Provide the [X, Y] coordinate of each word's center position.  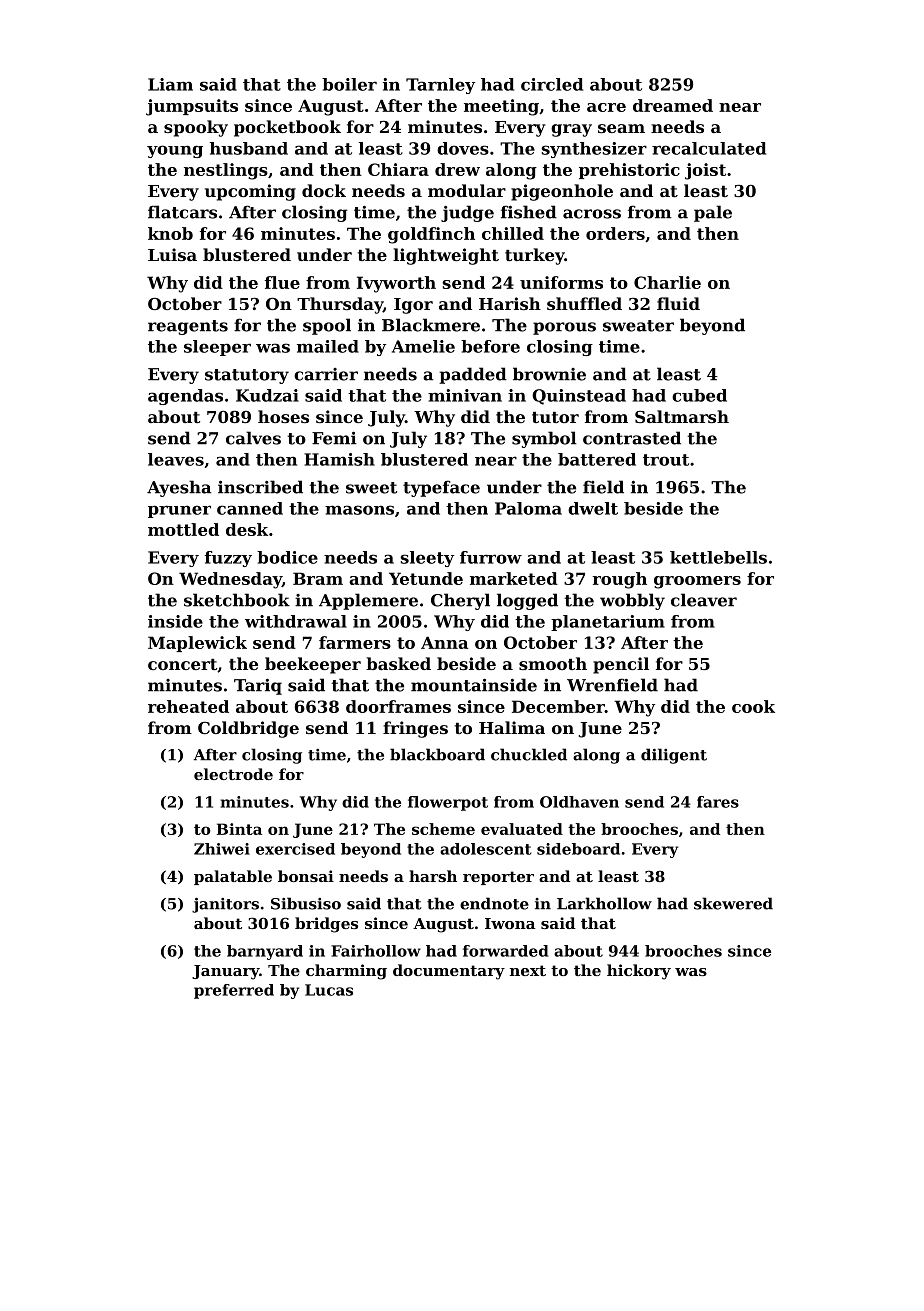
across [592, 214]
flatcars [182, 212]
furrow [491, 557]
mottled [183, 529]
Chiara [398, 169]
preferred [234, 991]
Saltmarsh [682, 416]
